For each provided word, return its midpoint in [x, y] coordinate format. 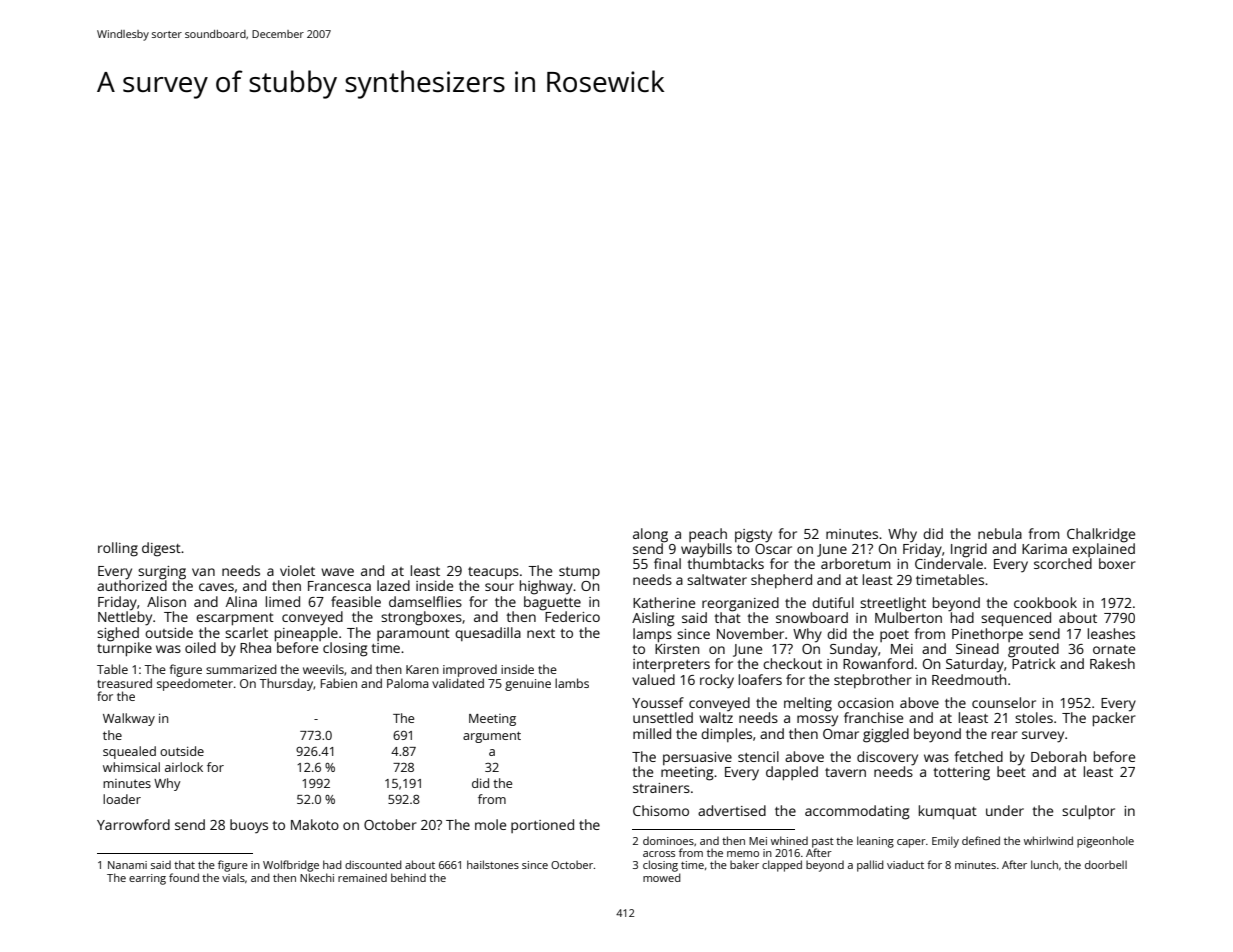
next [541, 633]
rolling [118, 549]
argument [492, 737]
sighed [118, 634]
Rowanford [878, 663]
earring [147, 879]
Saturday [975, 665]
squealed [129, 752]
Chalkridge [1101, 535]
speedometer [195, 684]
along [650, 535]
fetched [978, 756]
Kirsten [677, 649]
